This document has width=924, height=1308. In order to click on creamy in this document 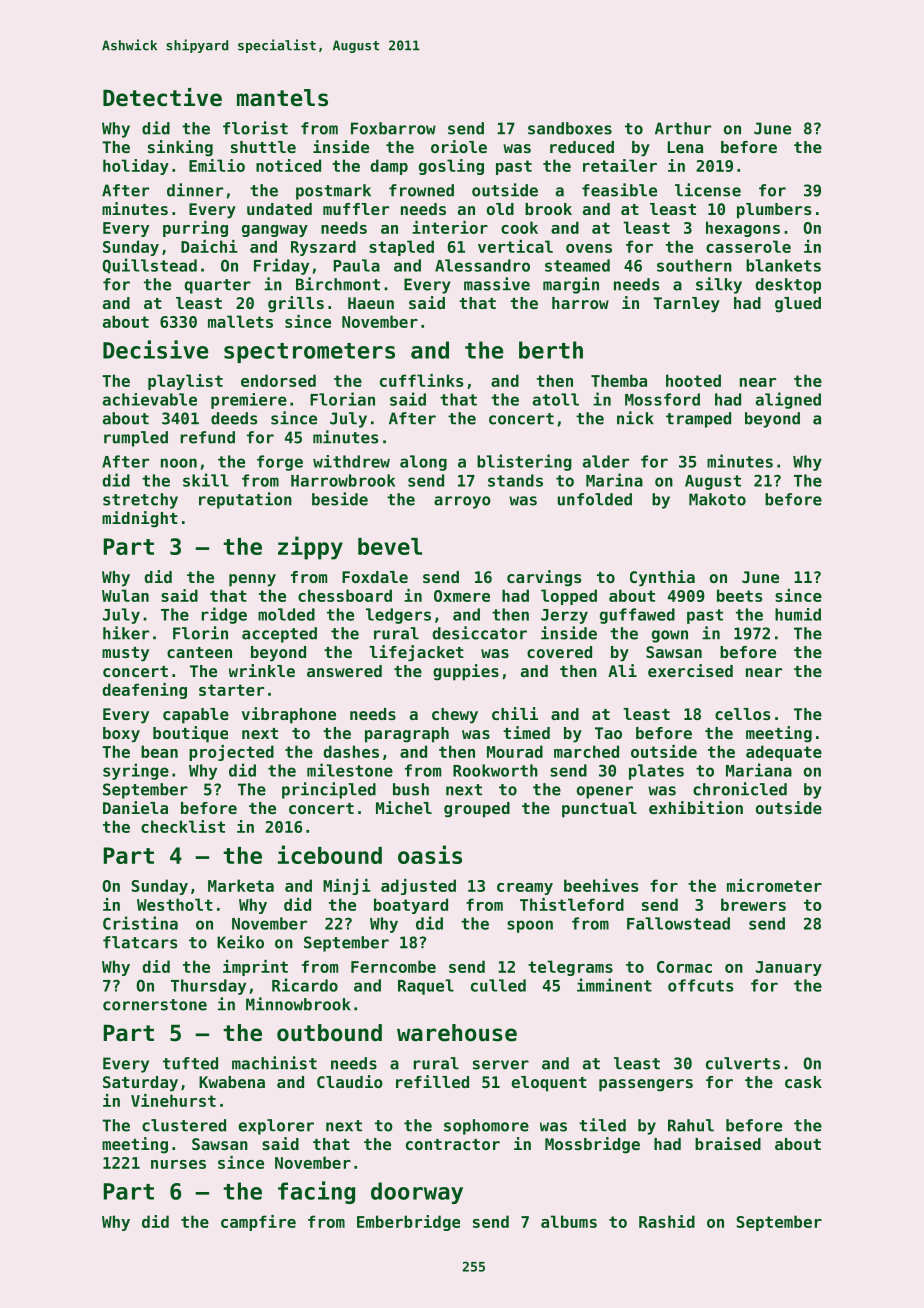, I will do `click(525, 889)`.
